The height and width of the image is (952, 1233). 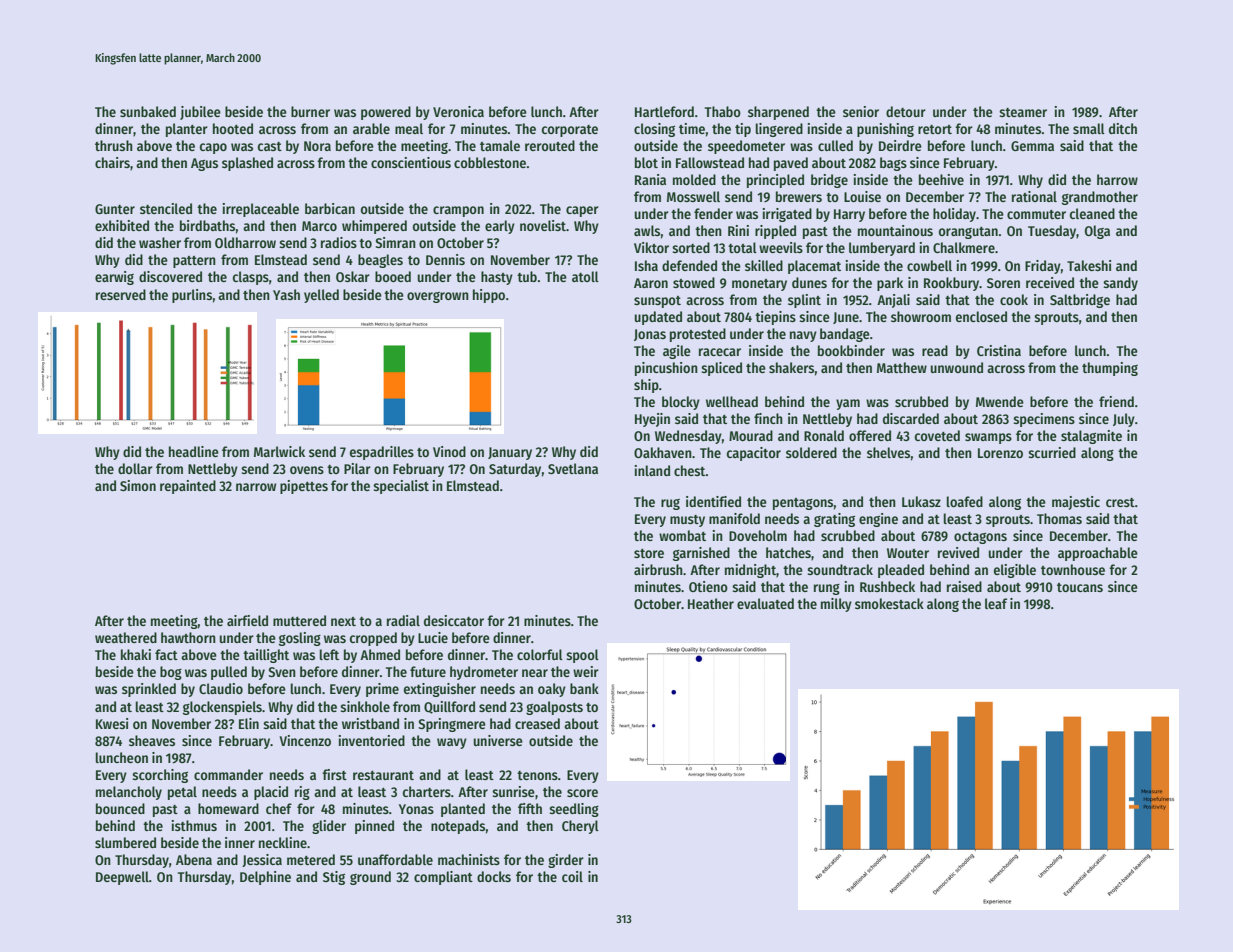 I want to click on bank, so click(x=584, y=688).
